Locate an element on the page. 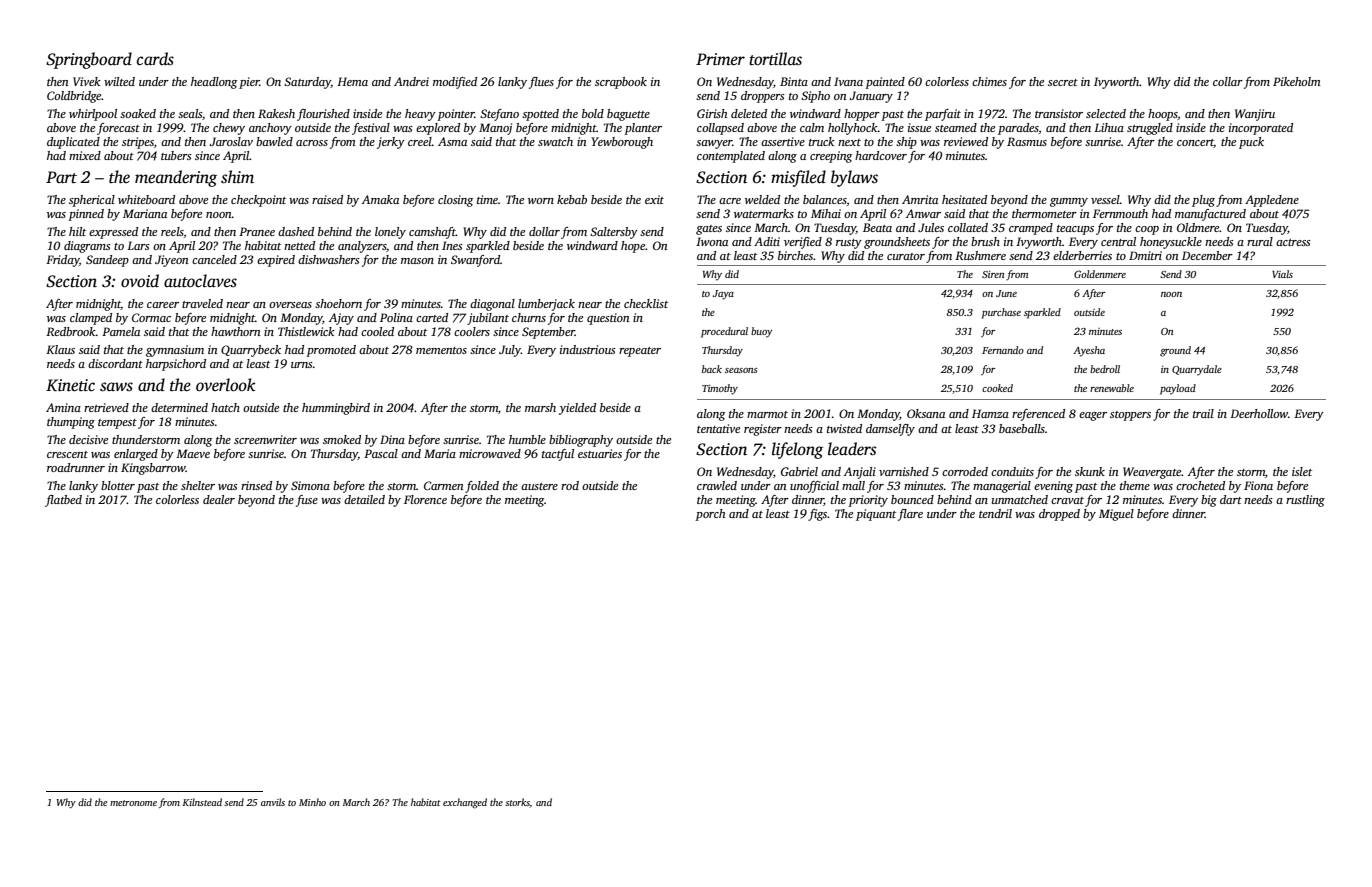 The height and width of the image is (887, 1372). Miguel is located at coordinates (1116, 515).
